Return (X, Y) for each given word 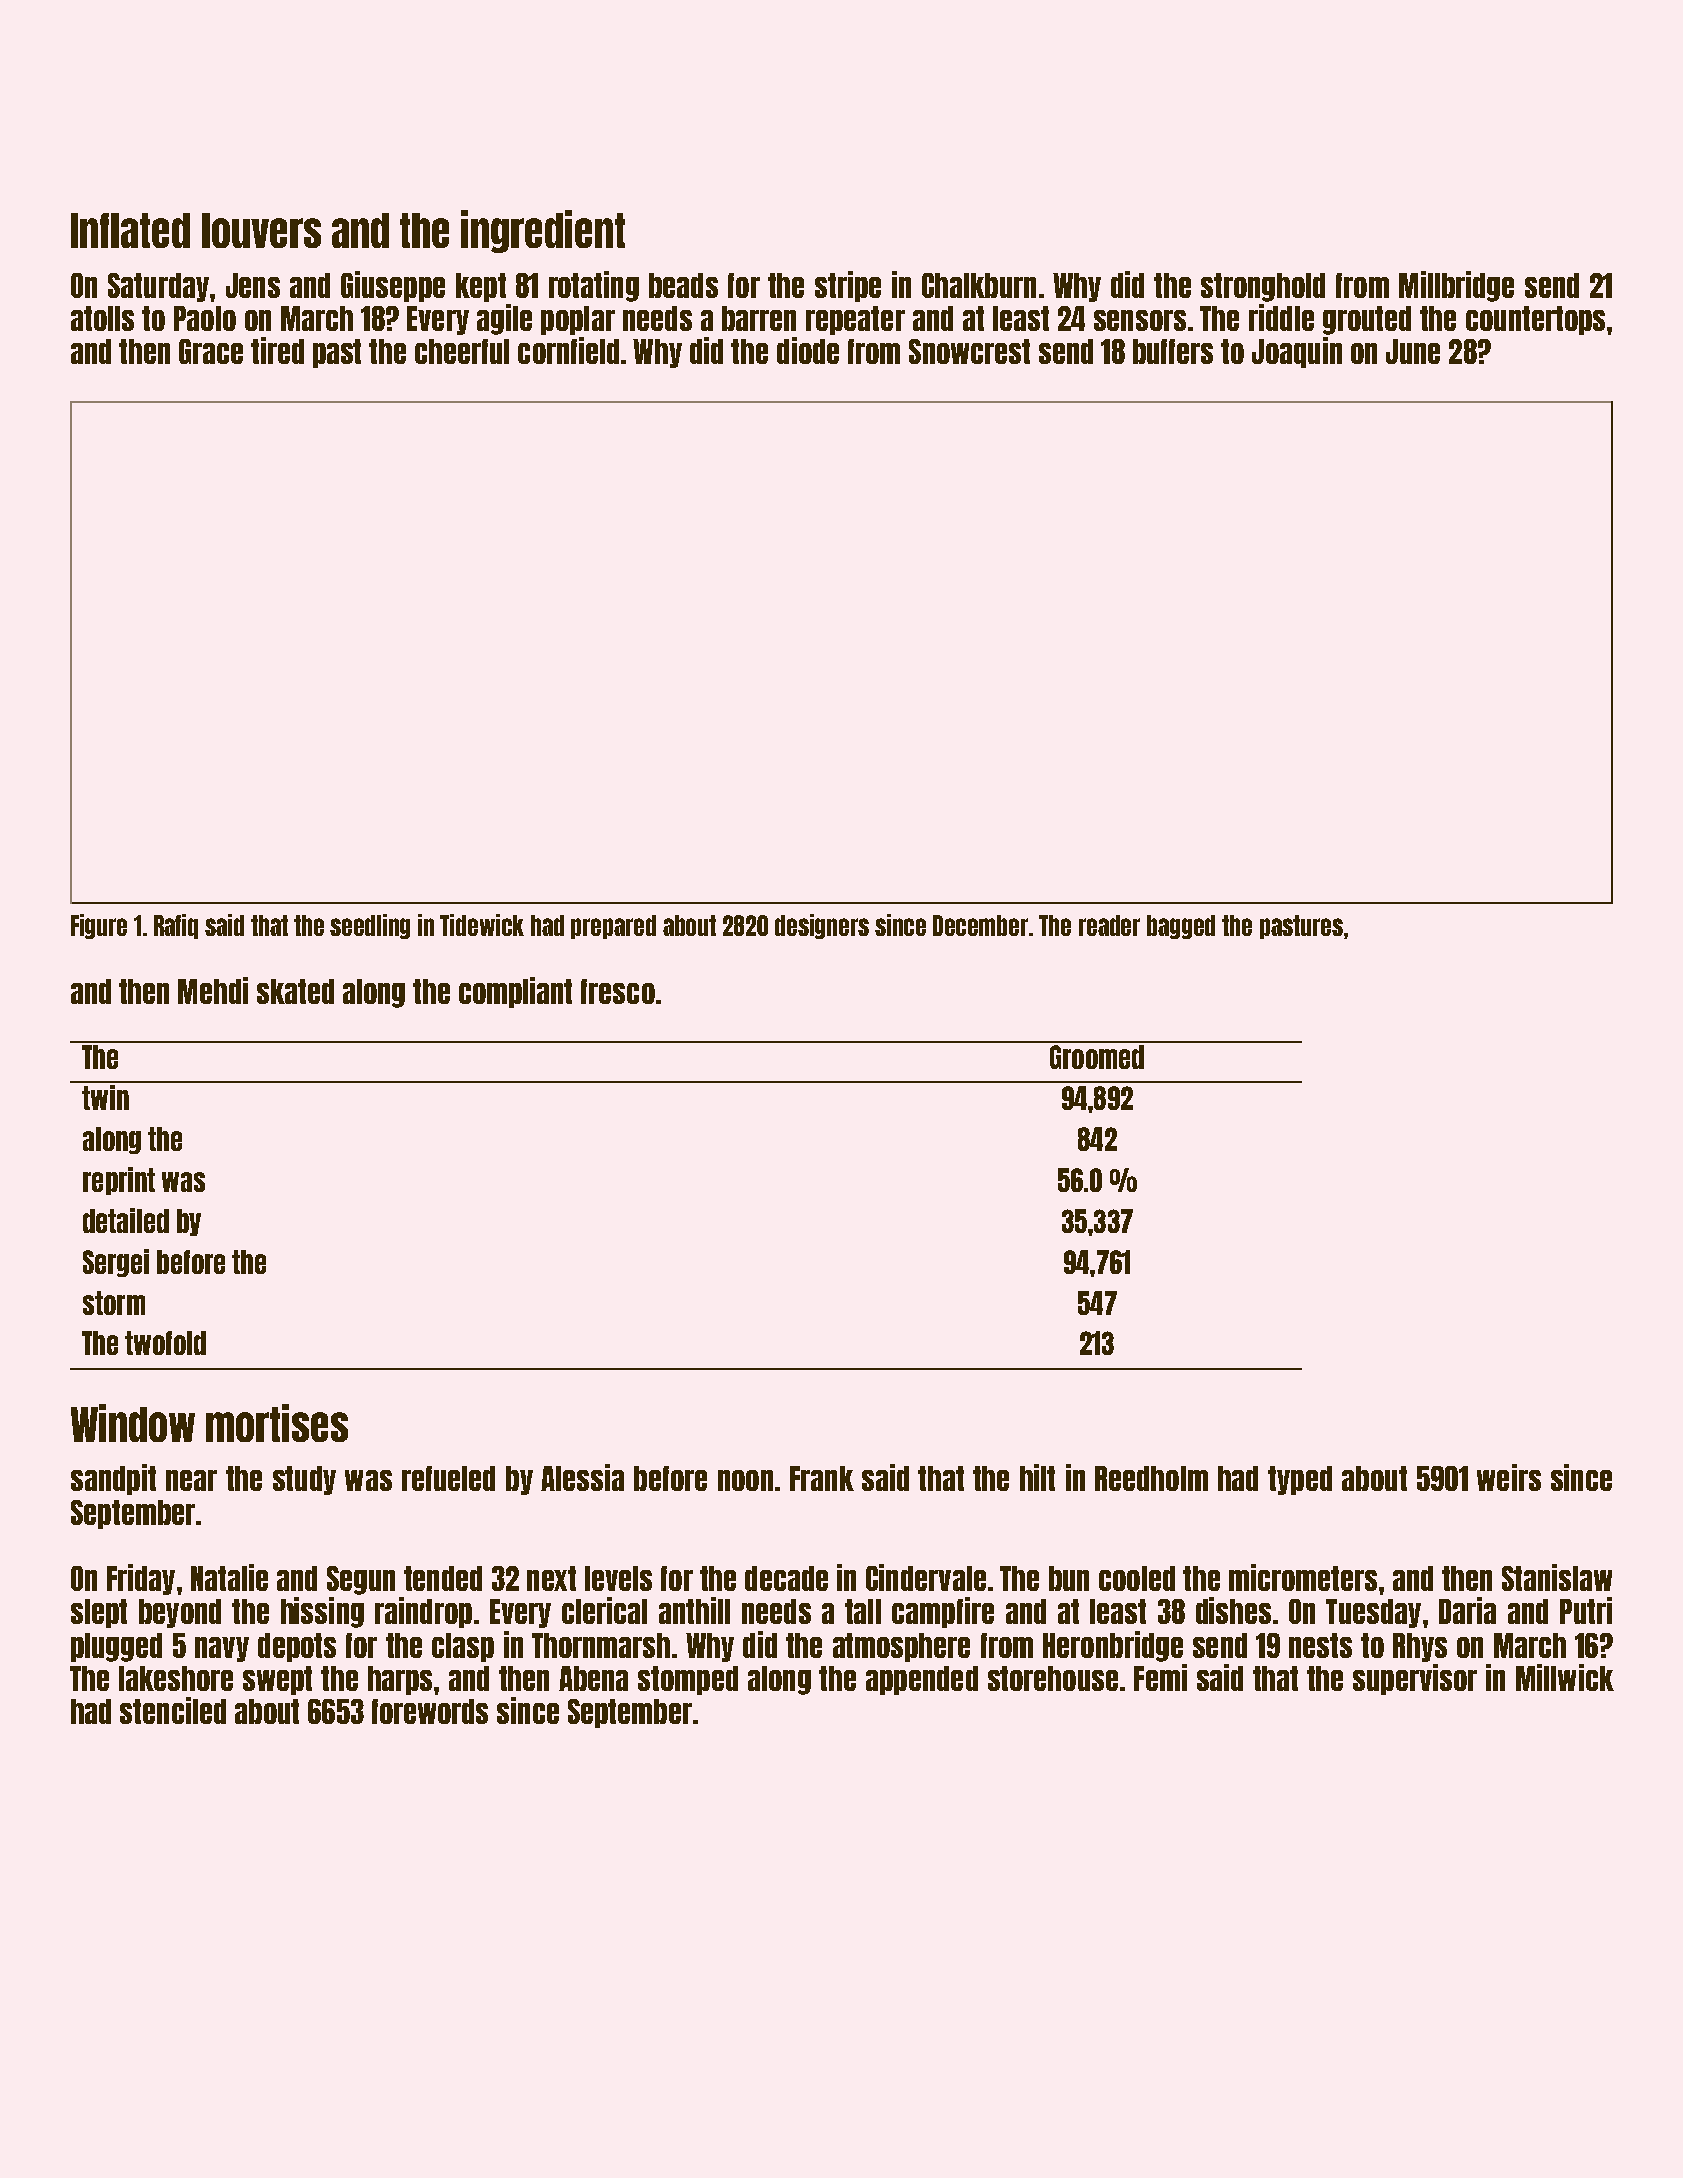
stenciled (173, 1710)
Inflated (130, 230)
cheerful (462, 351)
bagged (1181, 927)
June (1413, 351)
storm (114, 1303)
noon (745, 1480)
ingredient (543, 231)
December (980, 925)
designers (822, 926)
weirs (1509, 1477)
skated (295, 991)
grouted (1367, 320)
